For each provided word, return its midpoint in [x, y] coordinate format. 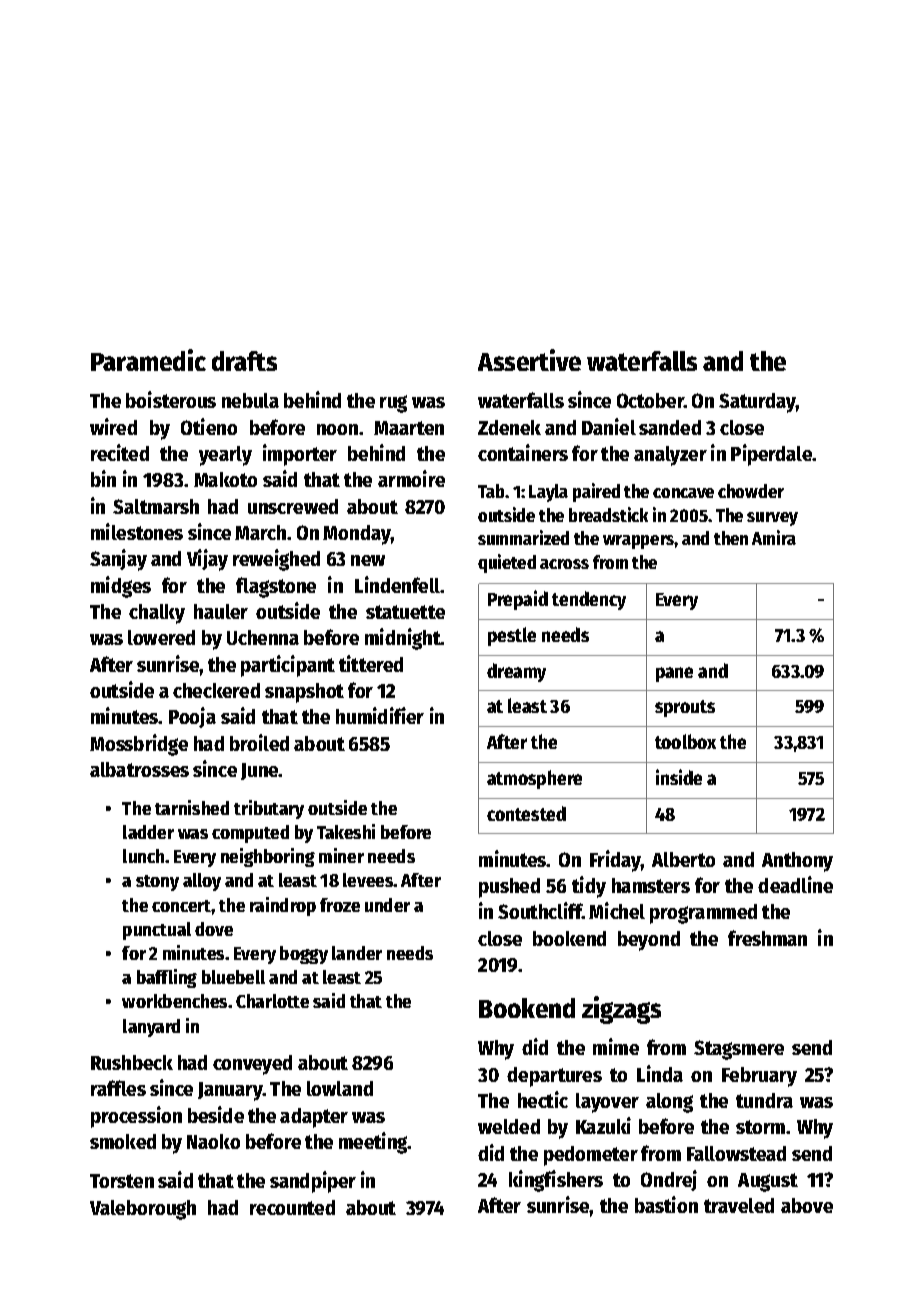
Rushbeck [132, 1062]
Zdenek [509, 427]
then [731, 538]
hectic [543, 1099]
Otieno [209, 426]
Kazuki [603, 1125]
